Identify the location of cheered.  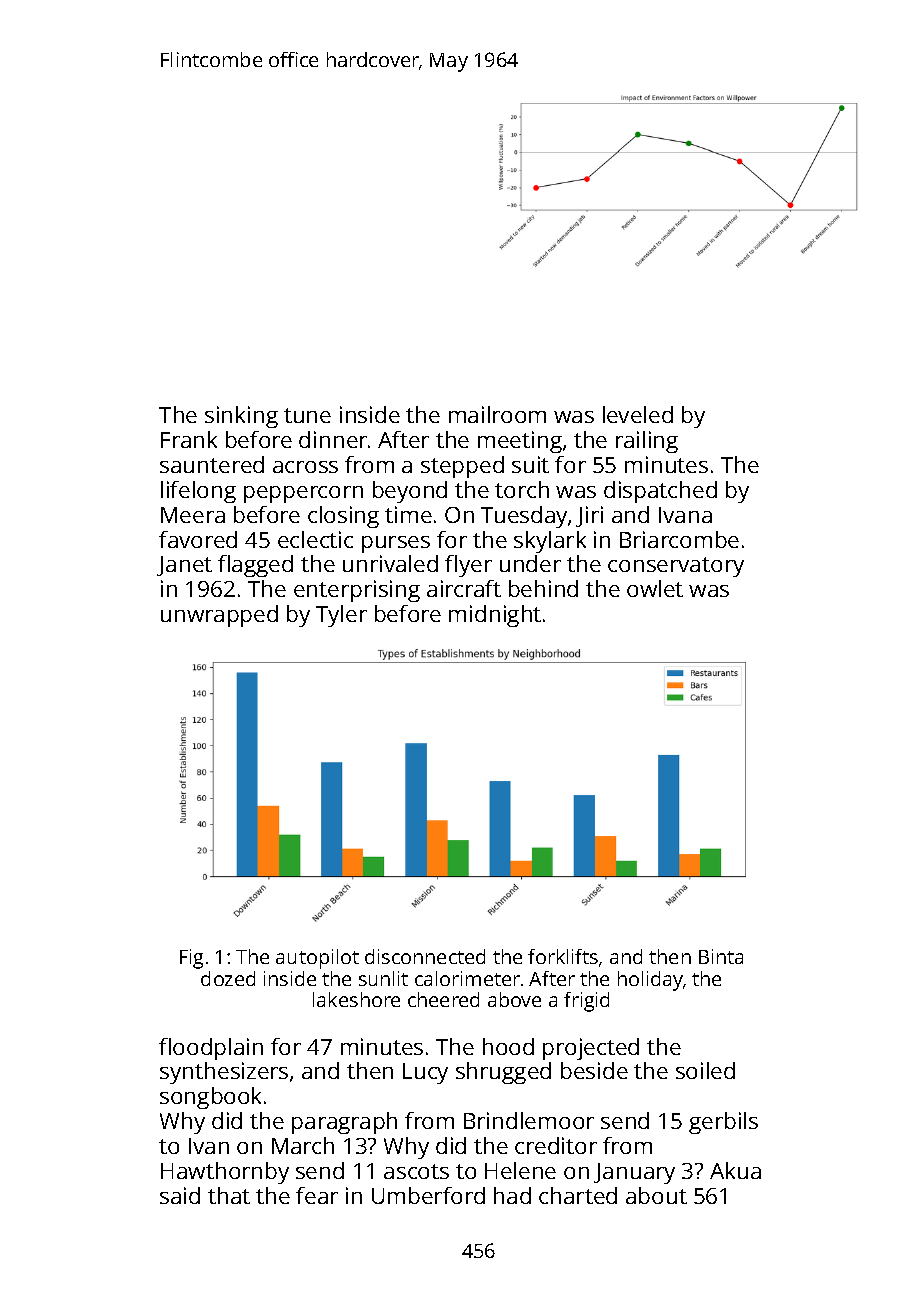
(443, 999).
